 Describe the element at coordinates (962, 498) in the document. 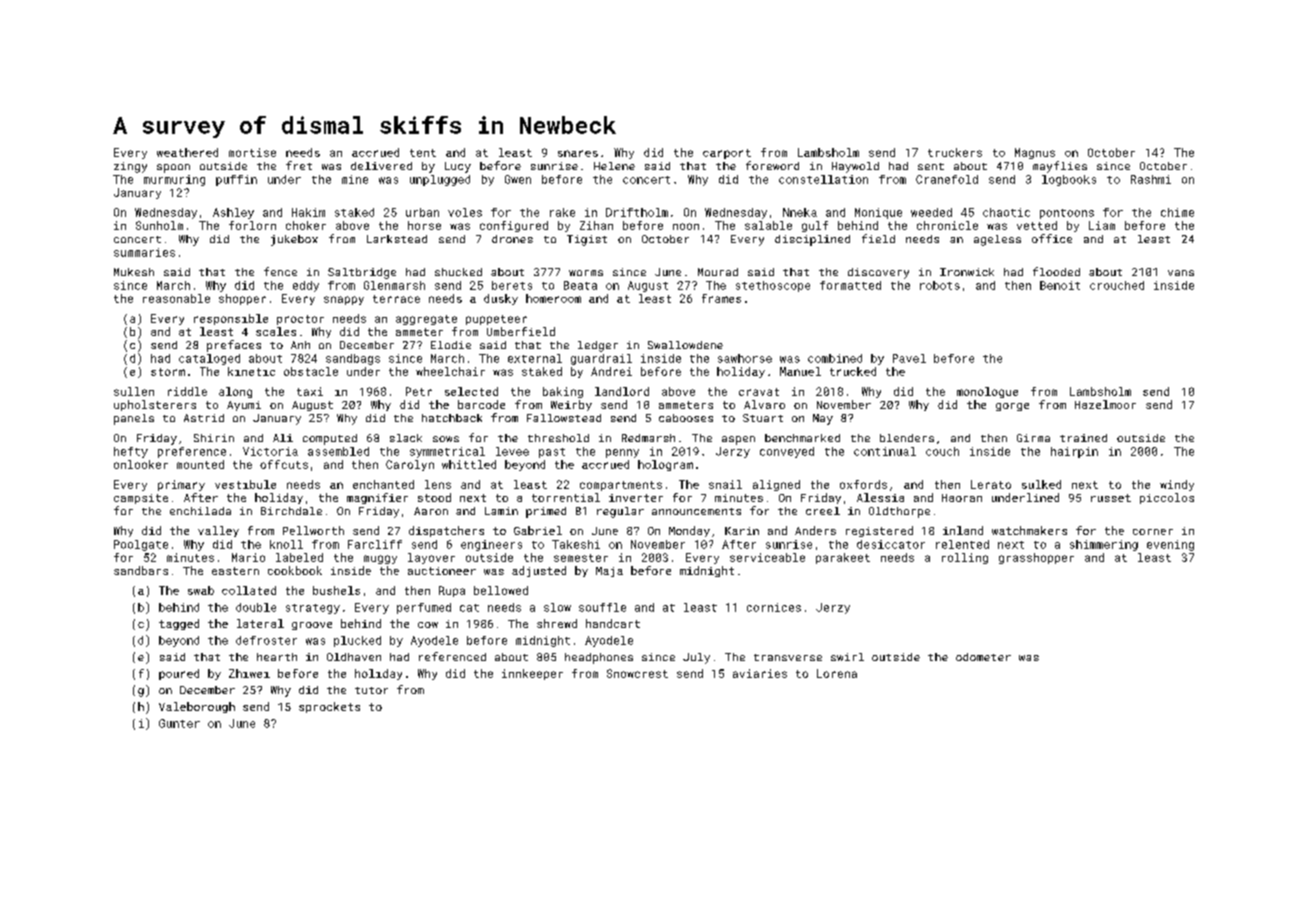

I see `Haoran` at that location.
